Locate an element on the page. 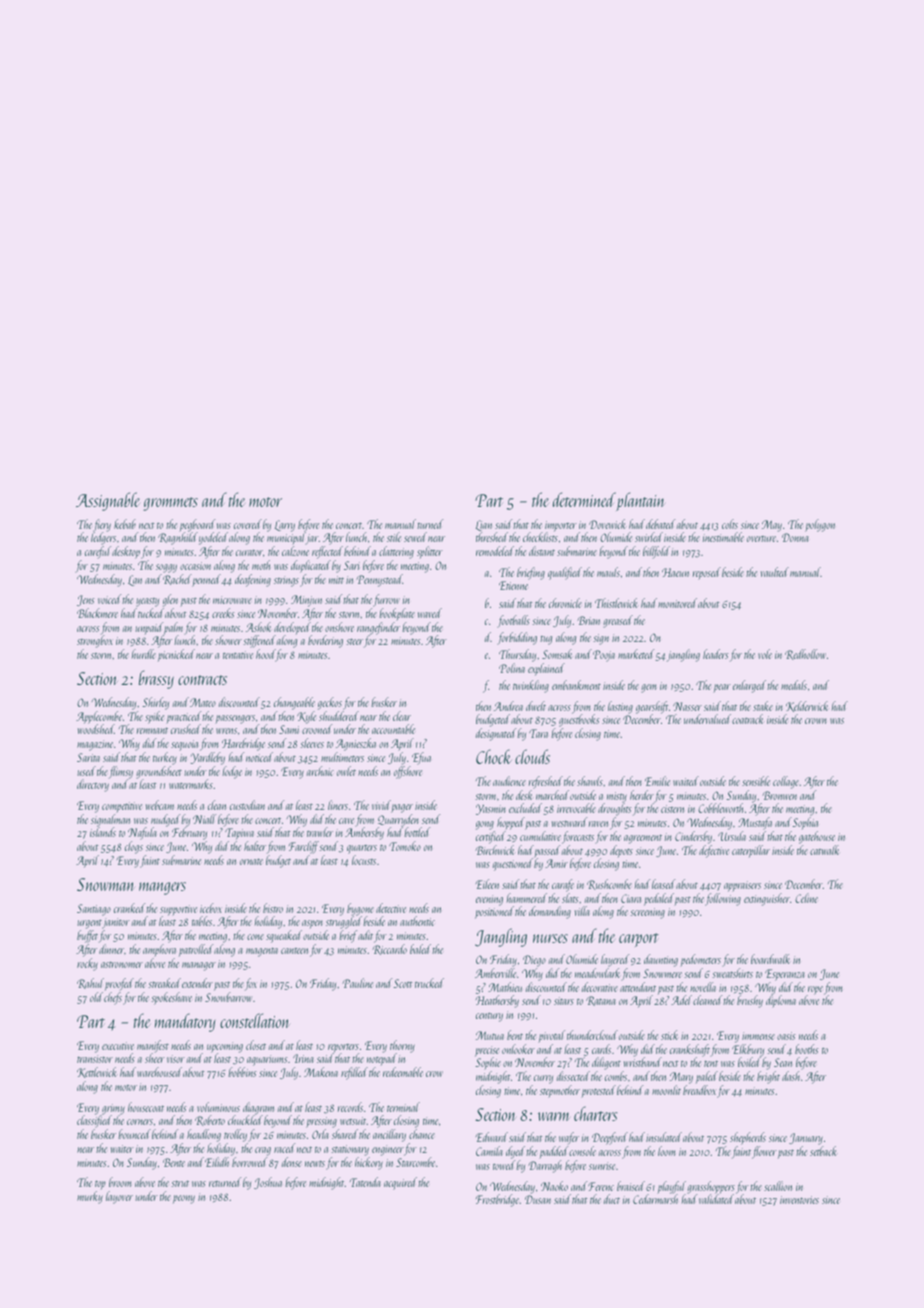 The image size is (924, 1308). waiter is located at coordinates (122, 1149).
